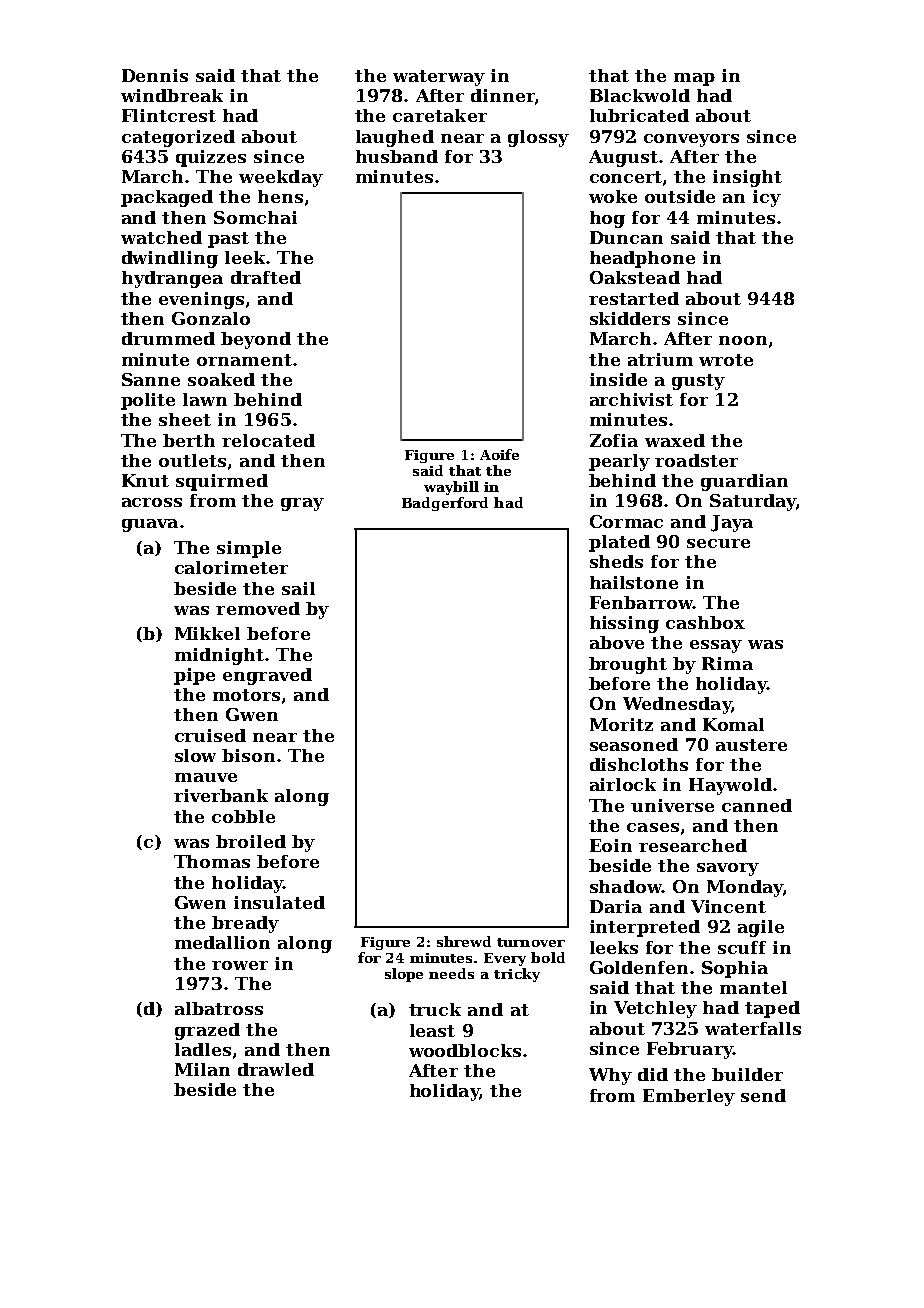  What do you see at coordinates (694, 79) in the screenshot?
I see `map` at bounding box center [694, 79].
